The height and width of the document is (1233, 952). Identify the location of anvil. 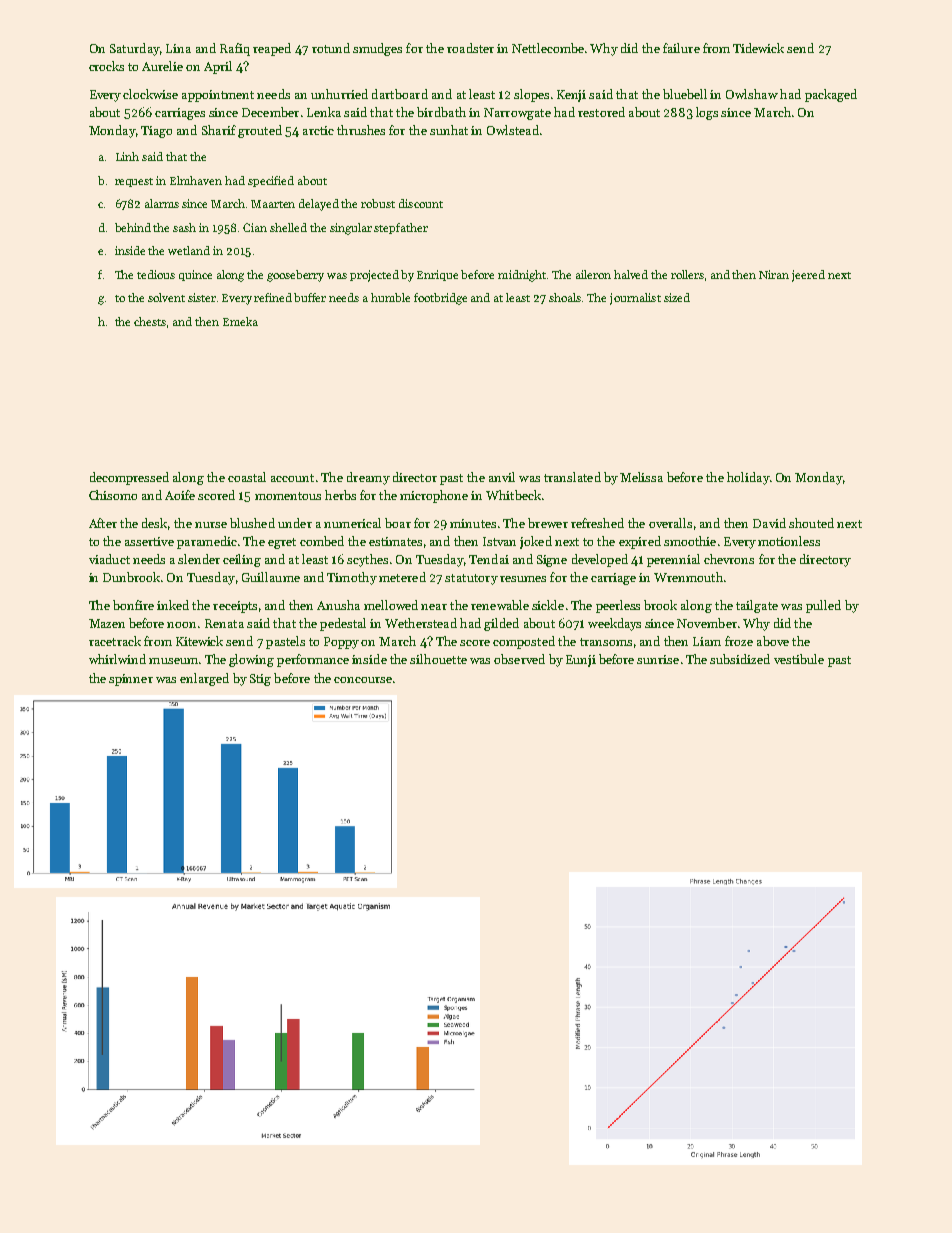
(502, 477).
